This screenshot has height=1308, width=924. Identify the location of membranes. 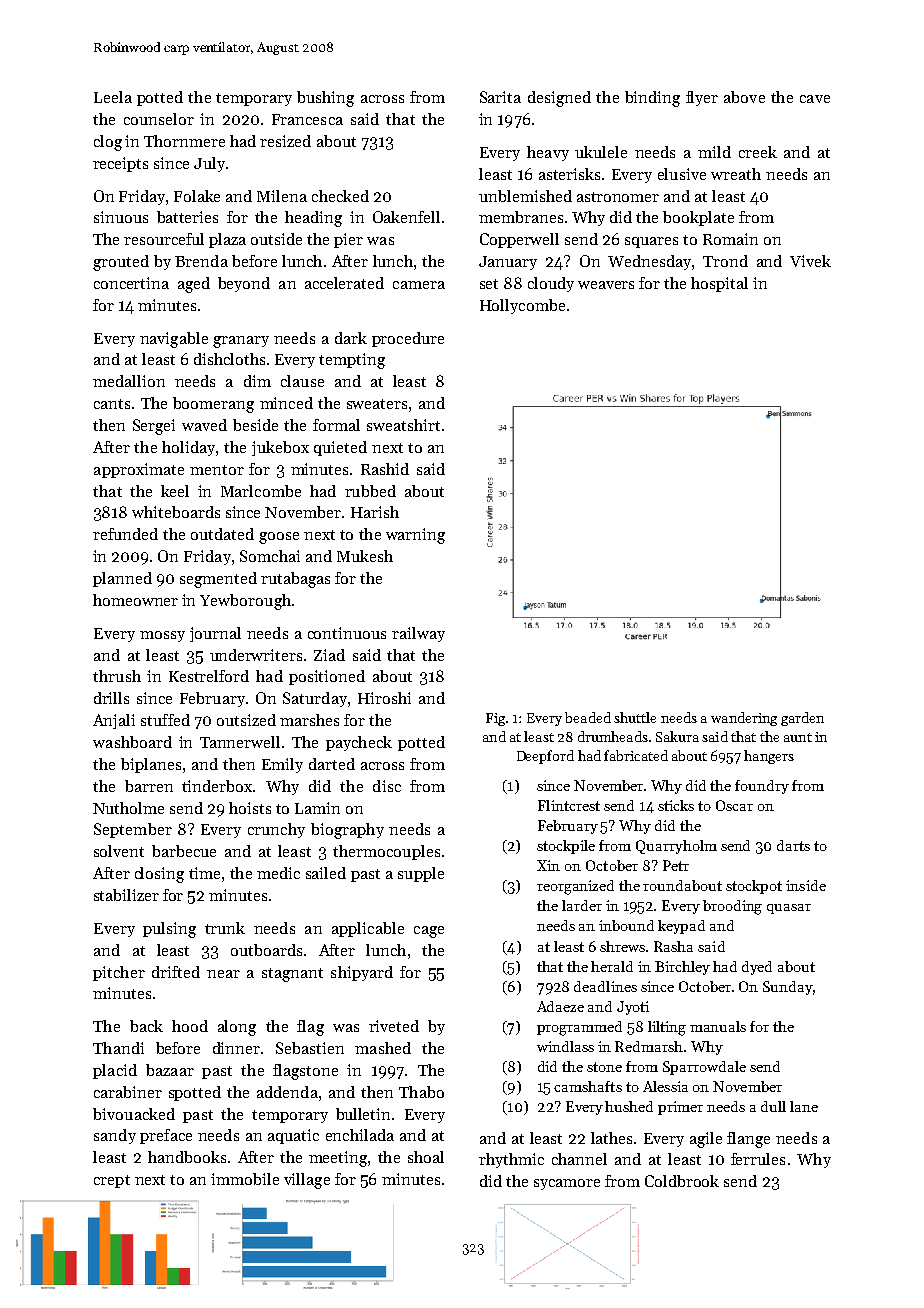
(521, 217).
